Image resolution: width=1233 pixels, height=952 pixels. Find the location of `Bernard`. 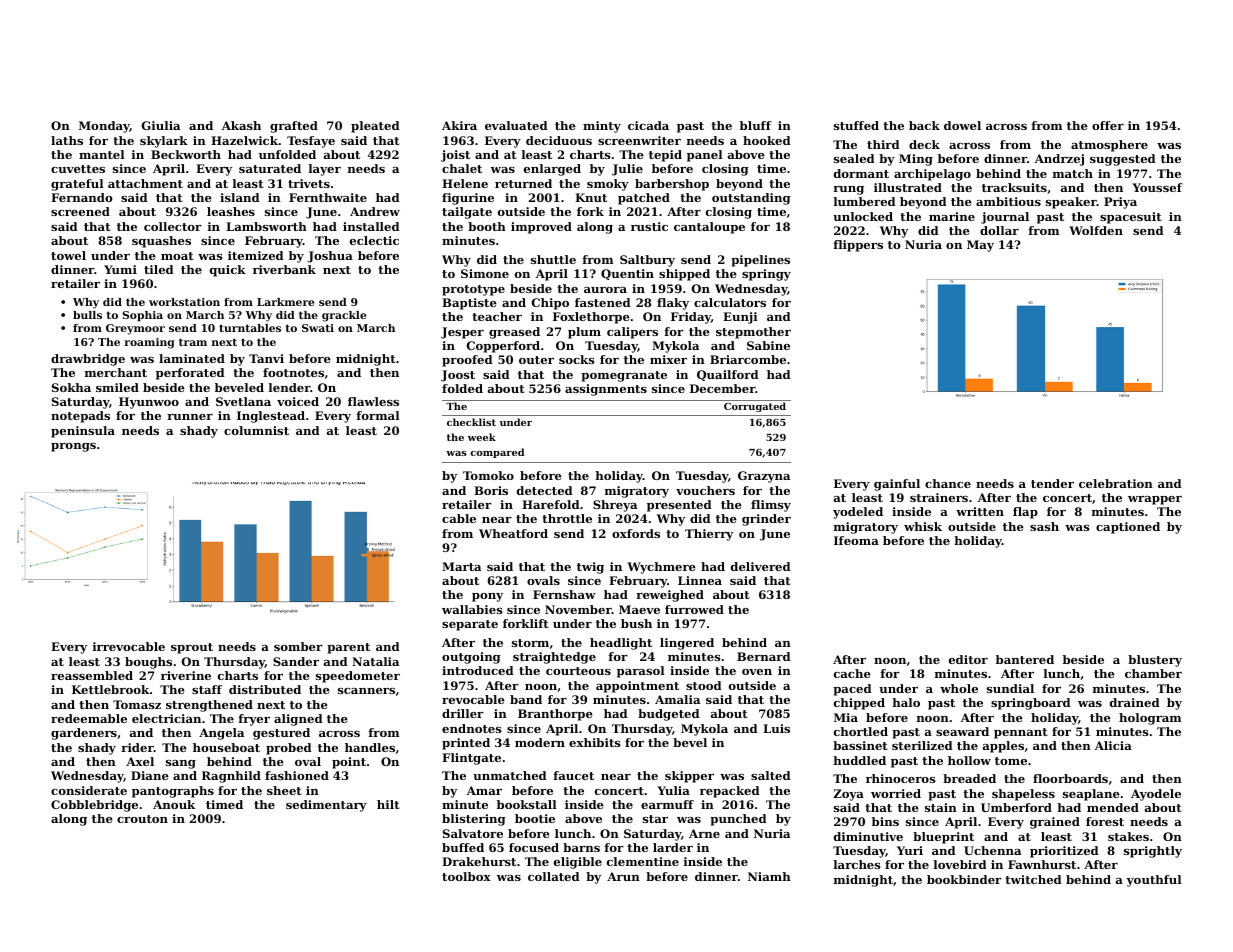

Bernard is located at coordinates (764, 656).
